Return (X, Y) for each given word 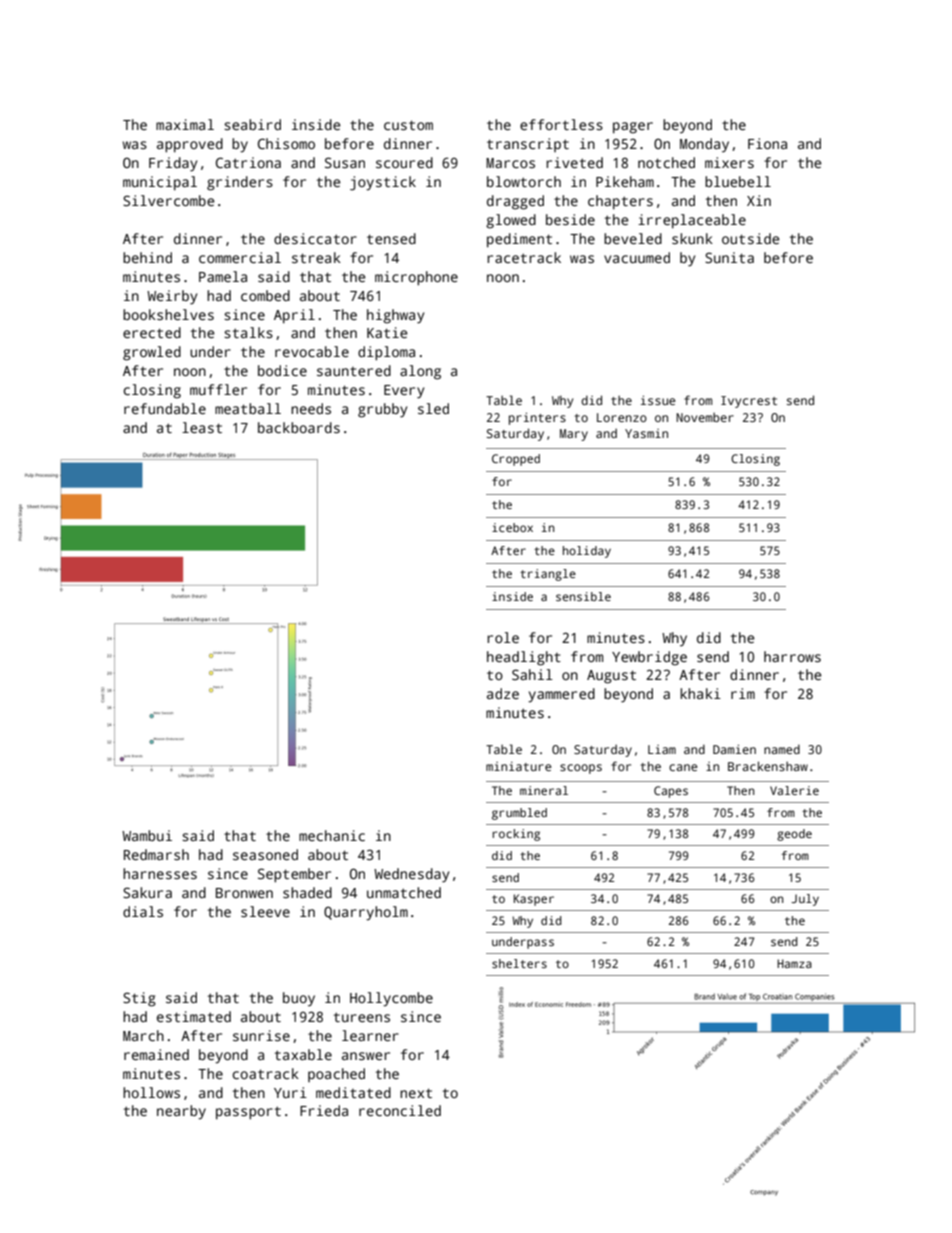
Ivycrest (749, 402)
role (503, 637)
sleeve (265, 911)
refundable (165, 408)
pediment (519, 240)
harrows (792, 656)
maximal (185, 124)
